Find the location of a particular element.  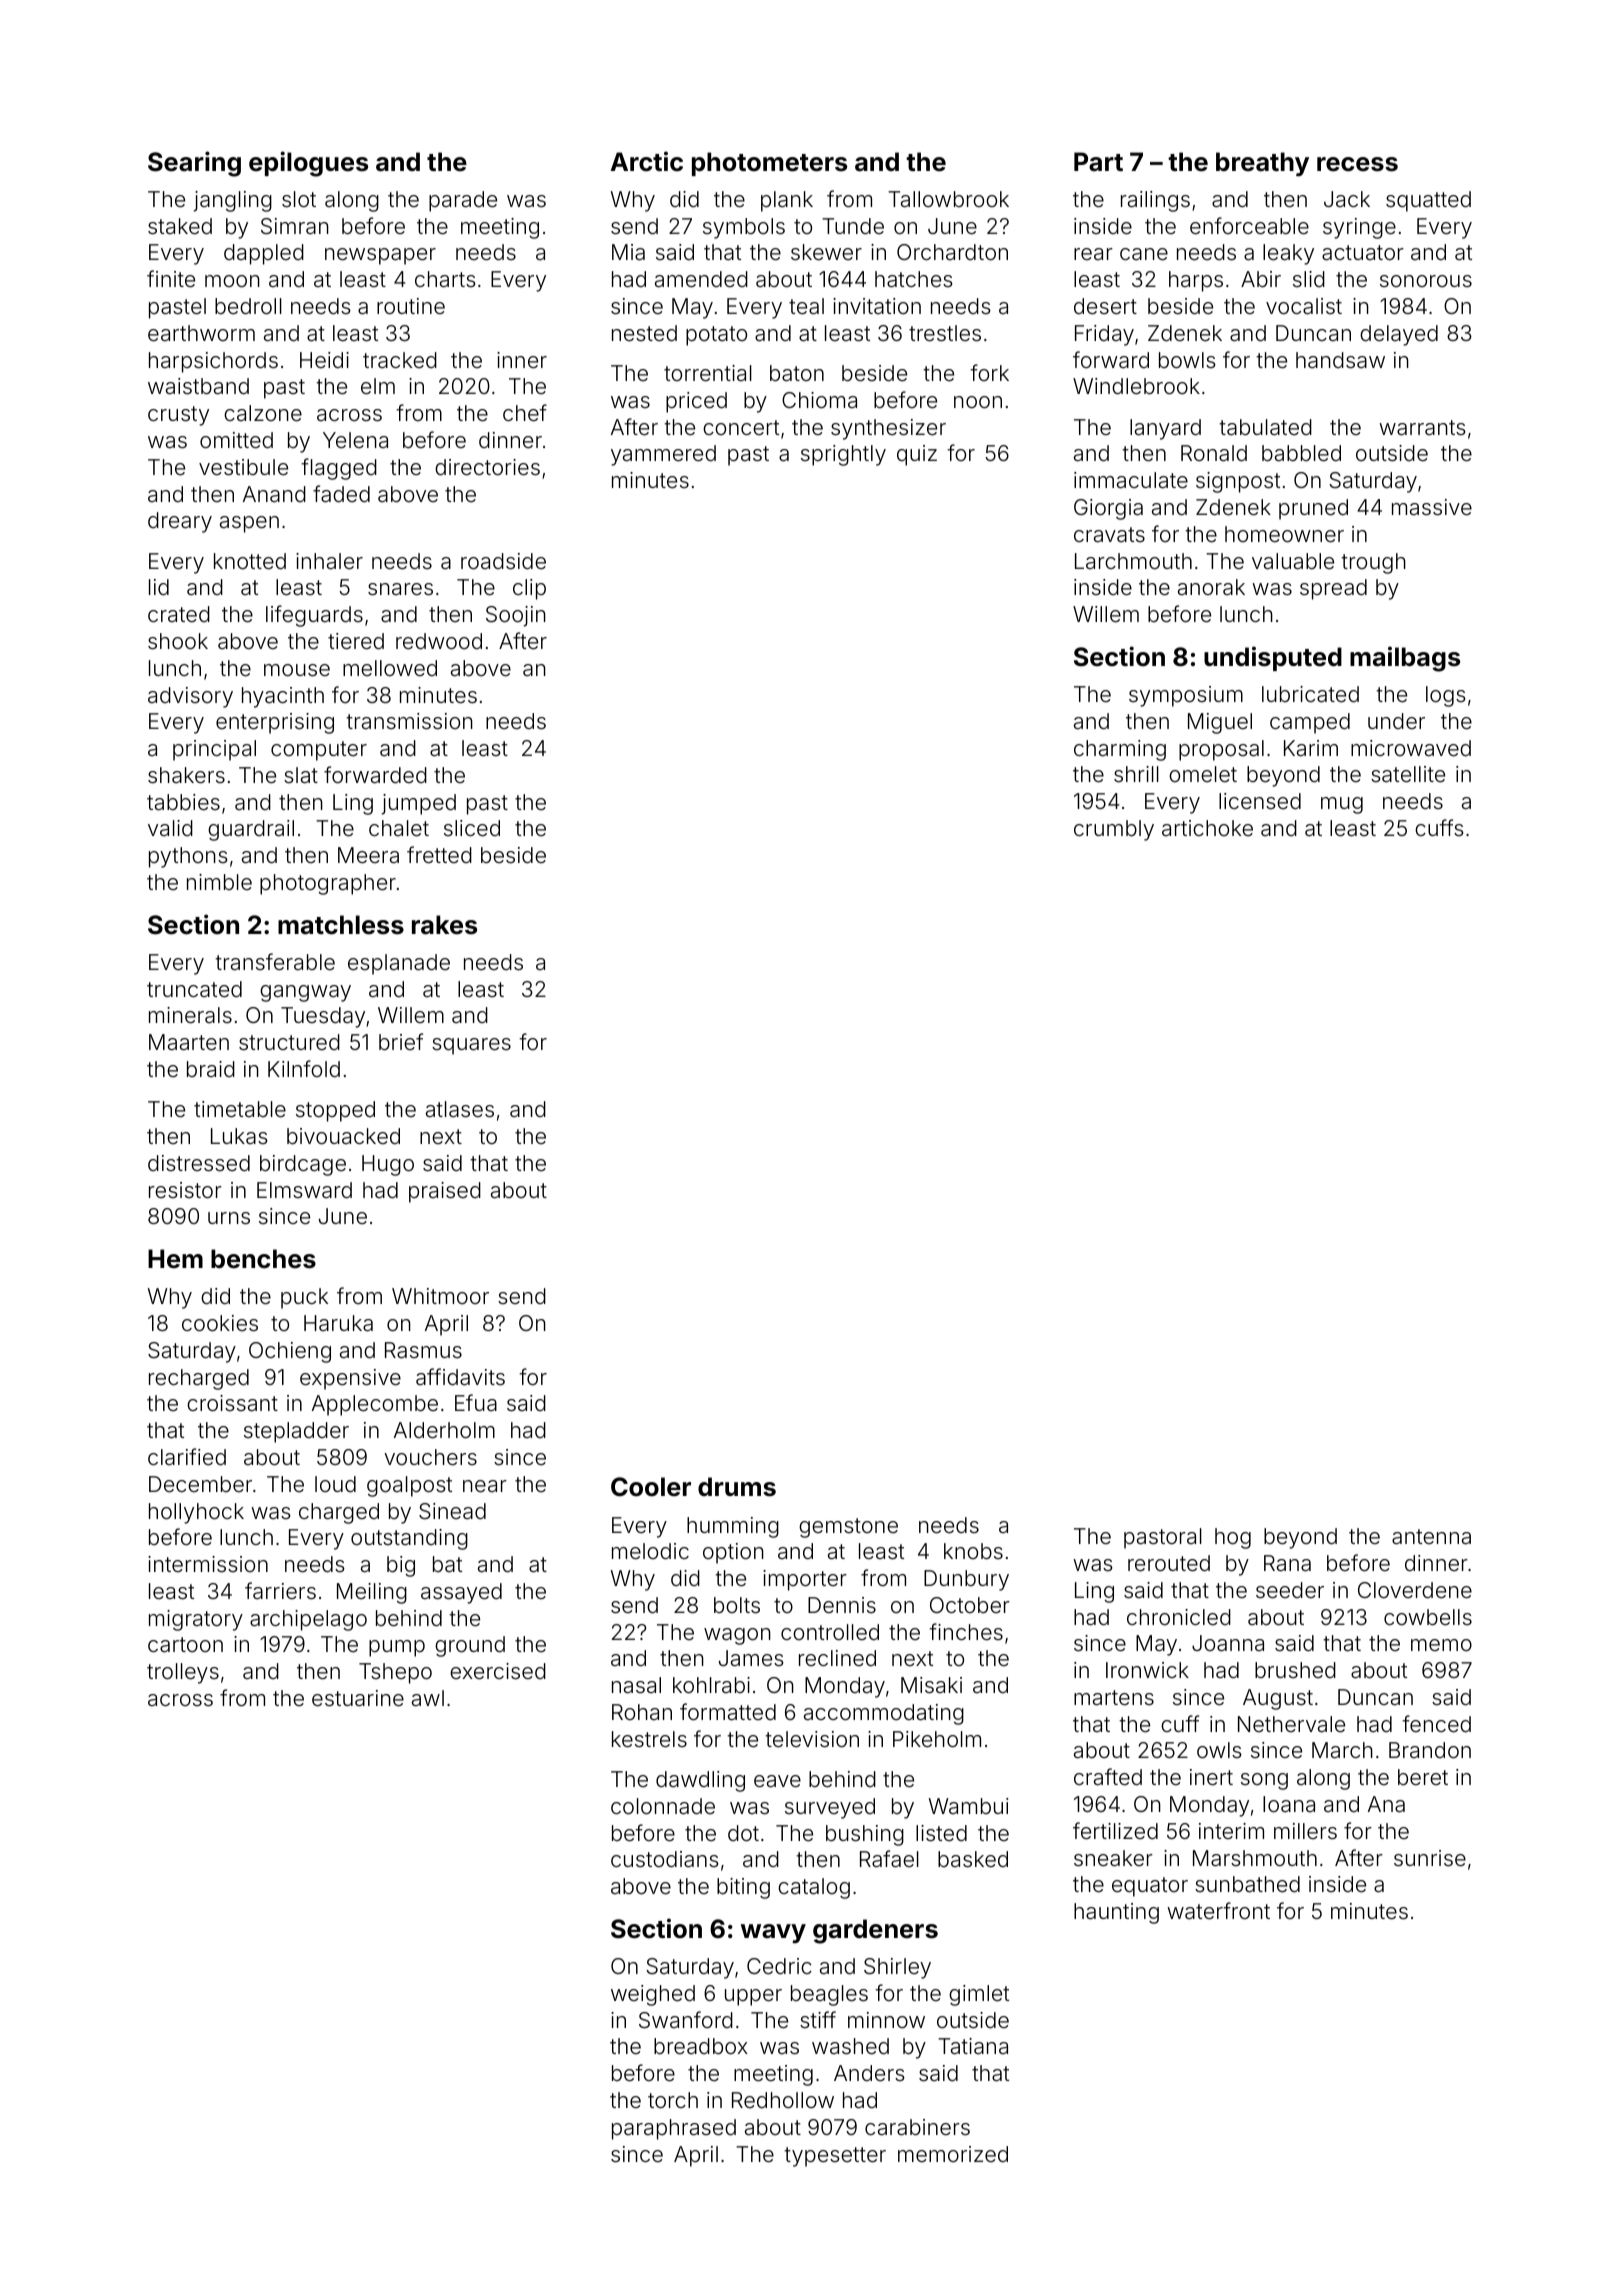

finite is located at coordinates (171, 279).
